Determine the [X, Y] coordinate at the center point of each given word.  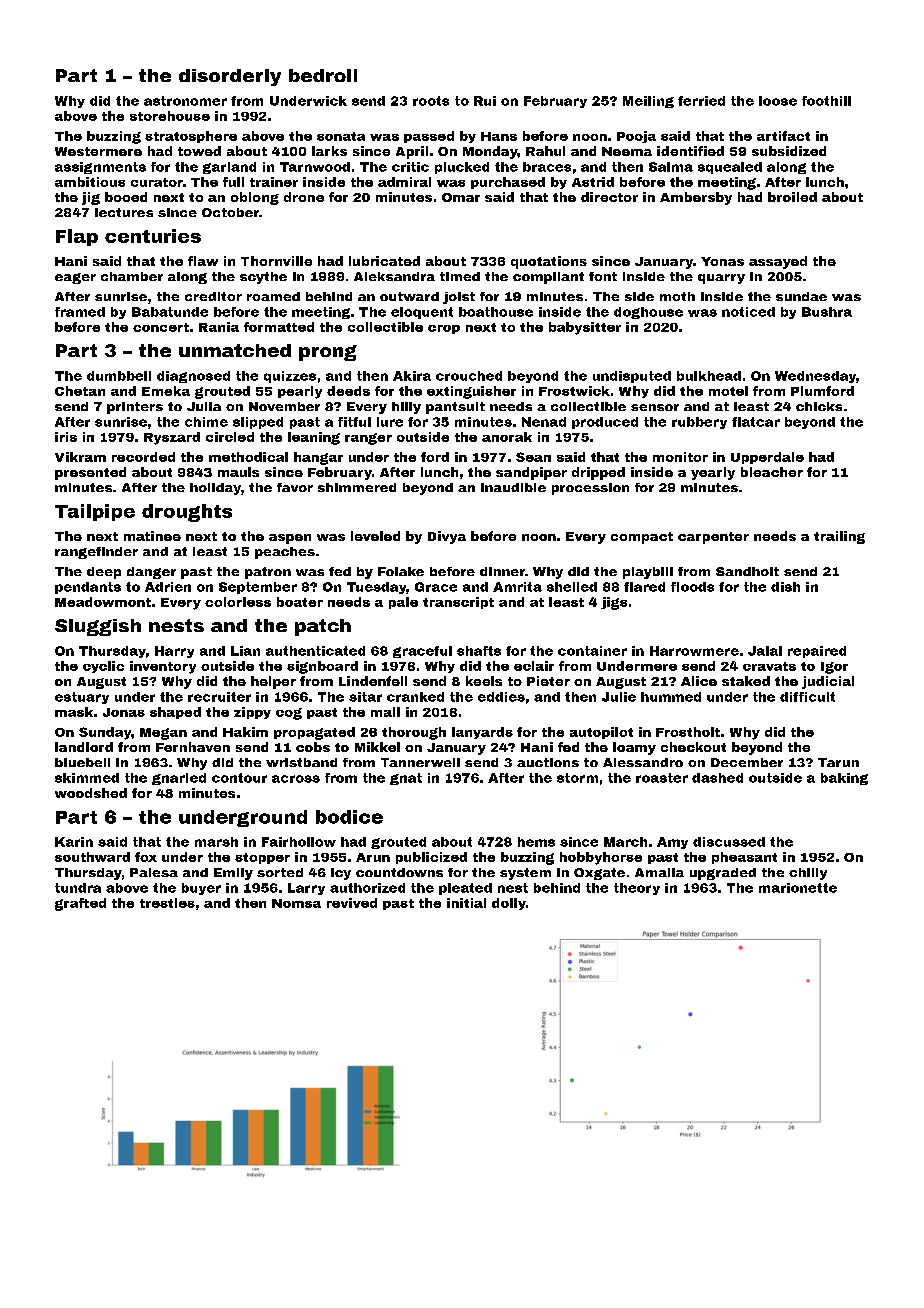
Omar [461, 197]
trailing [839, 537]
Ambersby [696, 198]
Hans [499, 136]
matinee [152, 536]
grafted [80, 904]
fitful [354, 422]
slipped [258, 423]
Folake [401, 571]
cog [289, 714]
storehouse [170, 116]
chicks [819, 406]
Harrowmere [694, 651]
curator [157, 182]
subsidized [789, 151]
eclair [534, 666]
